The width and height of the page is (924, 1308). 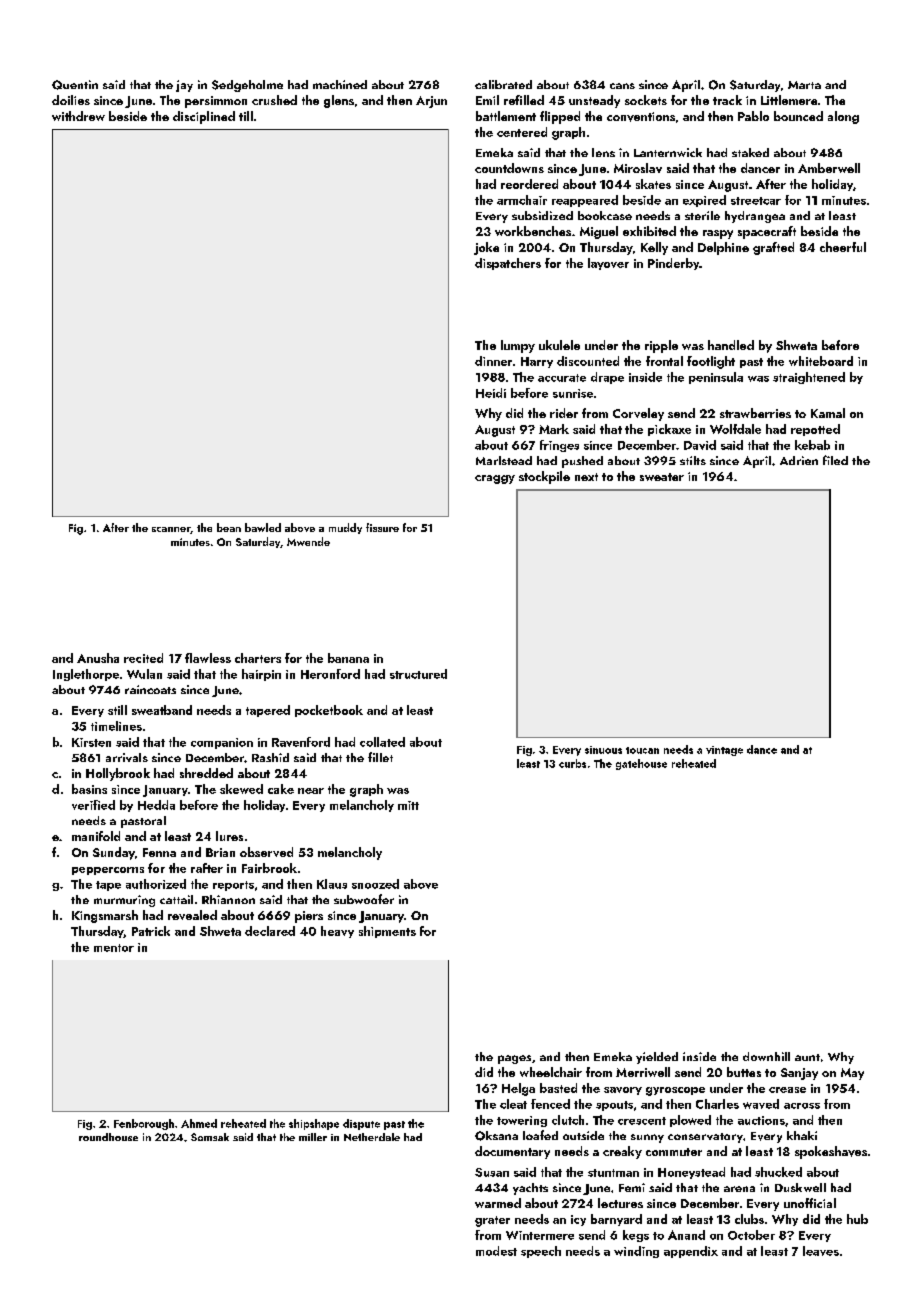 What do you see at coordinates (78, 116) in the page?
I see `withdrew` at bounding box center [78, 116].
